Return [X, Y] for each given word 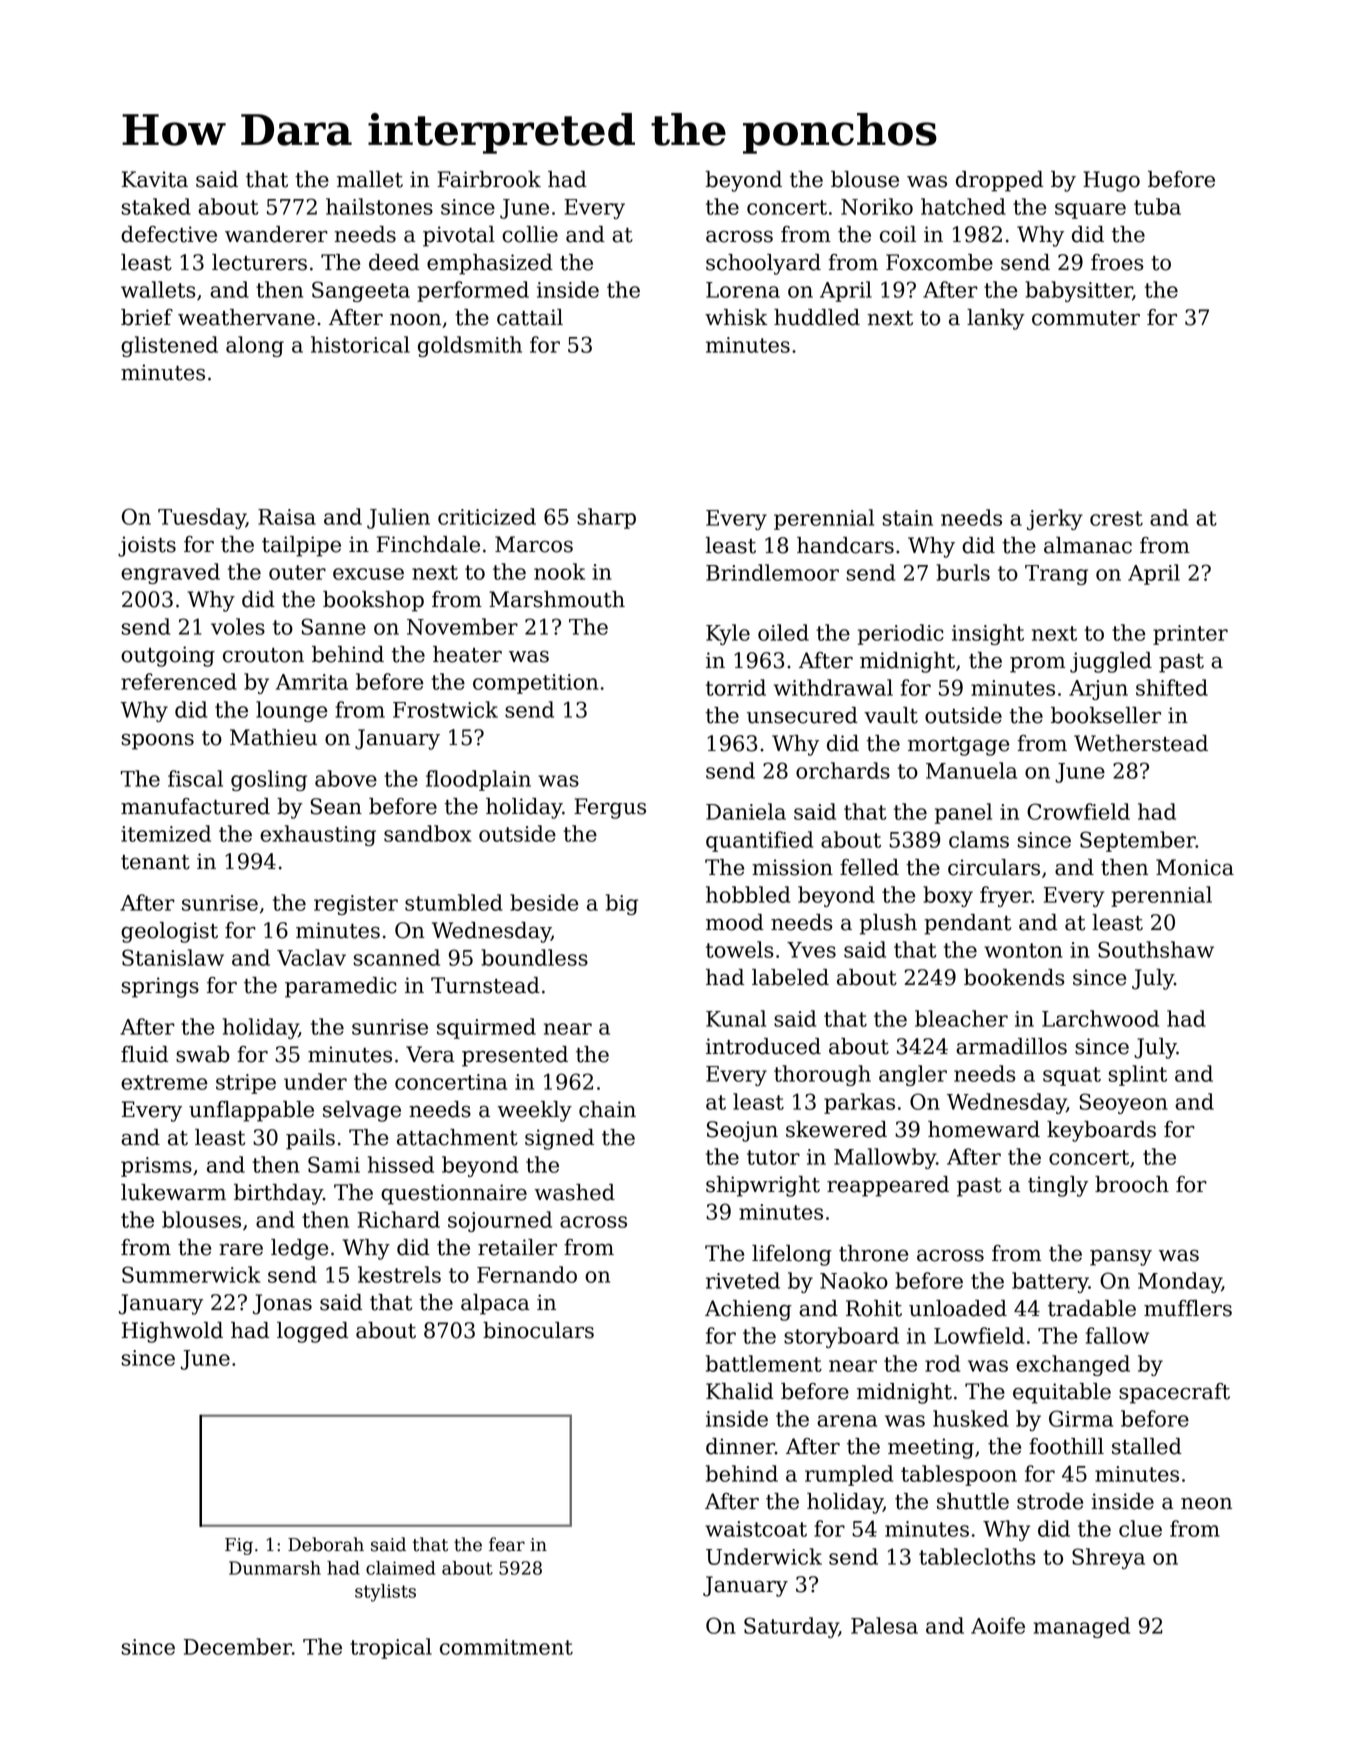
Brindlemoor [772, 572]
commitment [506, 1647]
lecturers [259, 262]
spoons [158, 741]
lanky [996, 319]
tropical [391, 1648]
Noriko [877, 206]
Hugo [1111, 181]
